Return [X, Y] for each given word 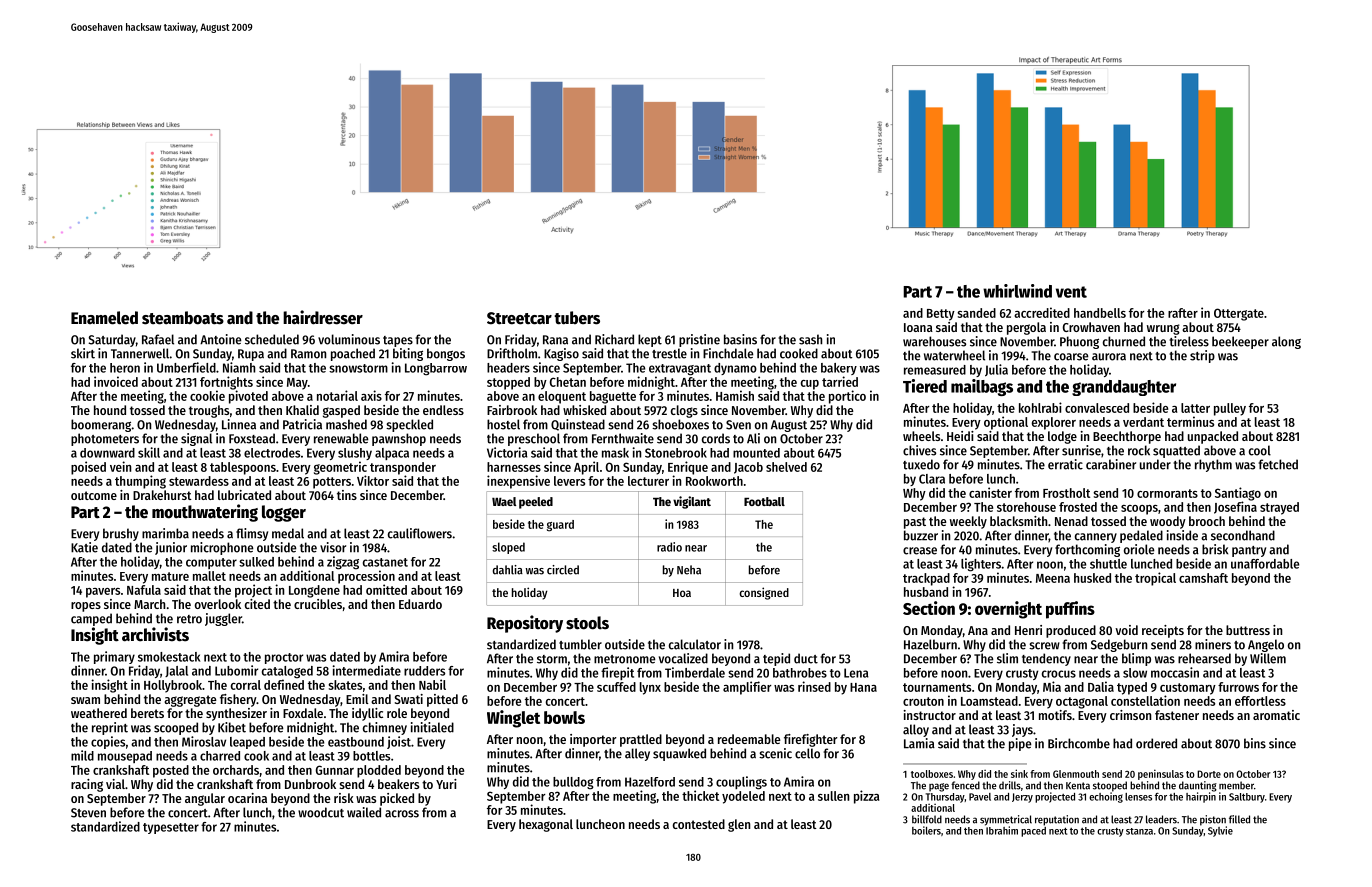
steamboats [183, 318]
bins [1255, 743]
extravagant [680, 370]
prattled [641, 740]
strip [1202, 356]
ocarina [247, 798]
